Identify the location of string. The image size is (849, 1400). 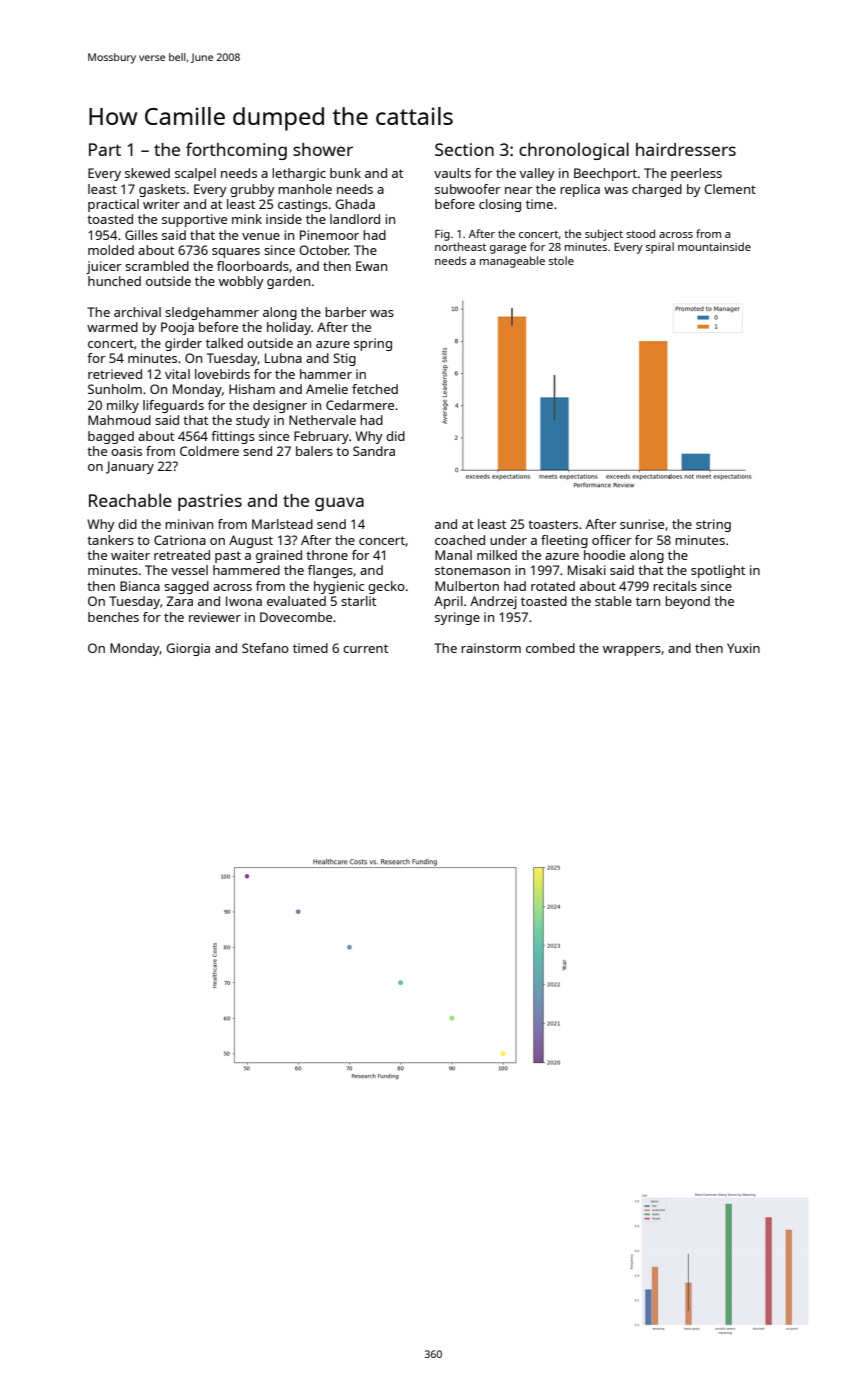
(713, 525).
